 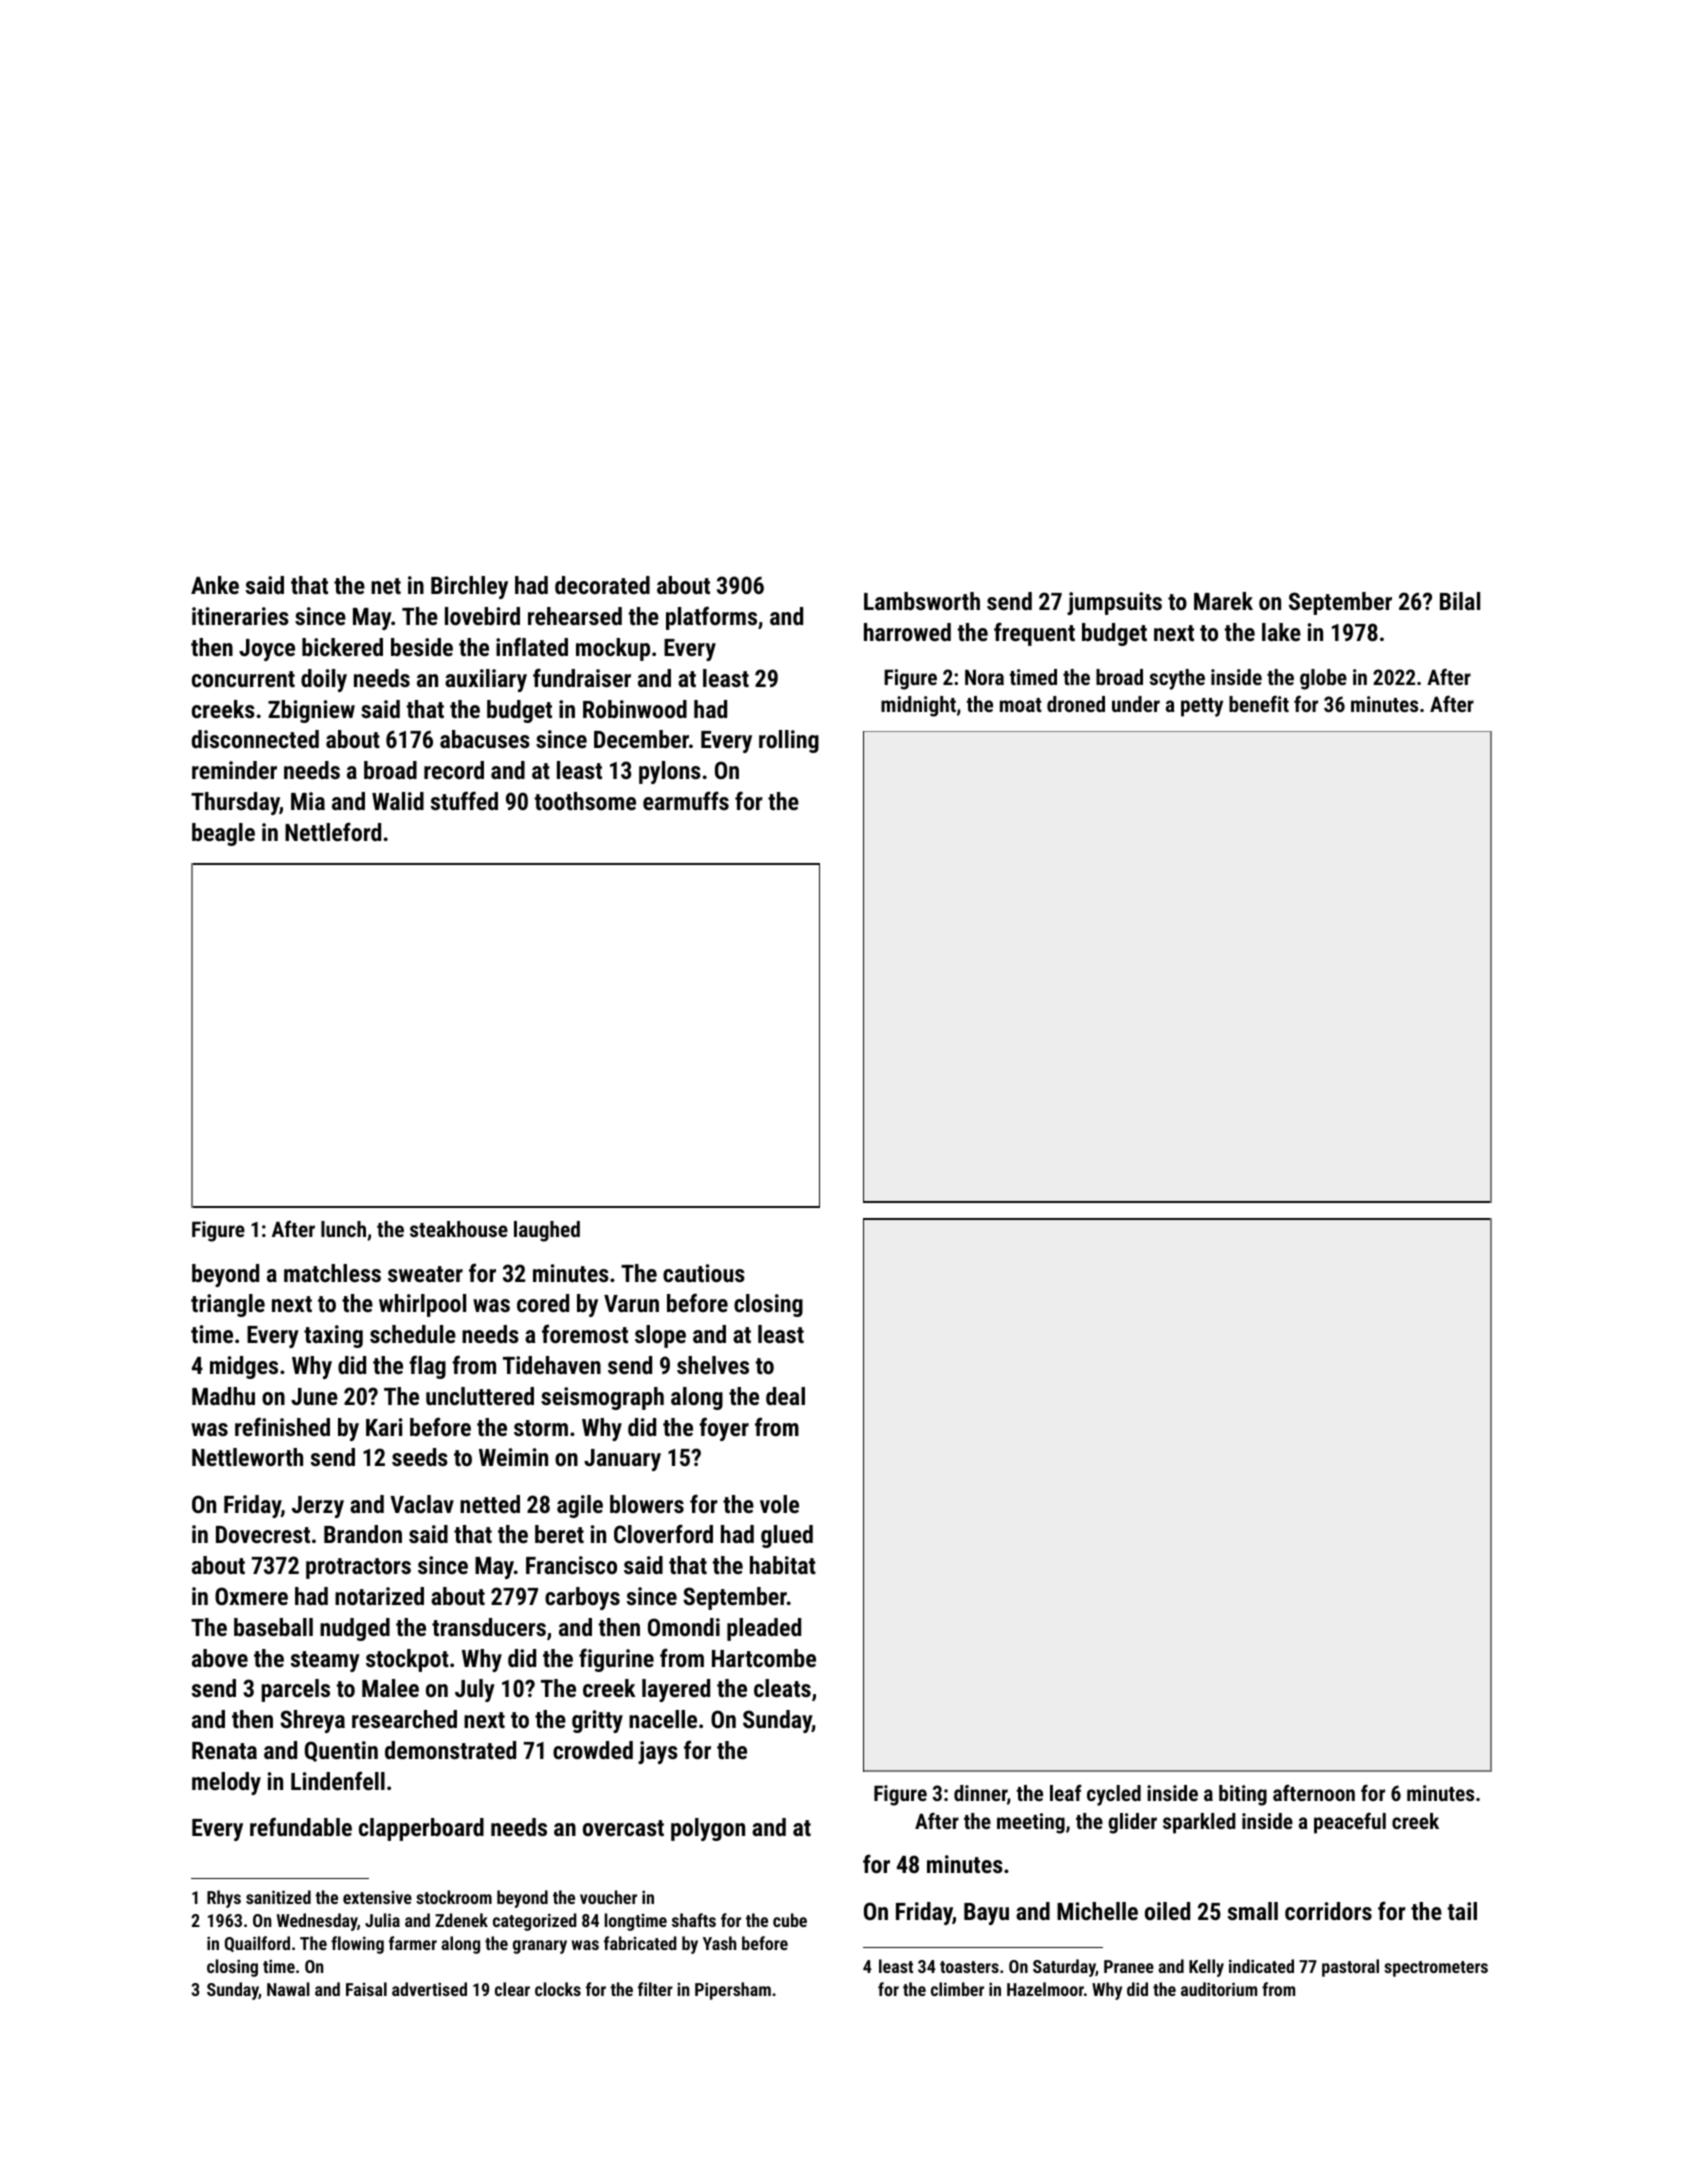 I want to click on Hazelmoor, so click(x=1045, y=1989).
